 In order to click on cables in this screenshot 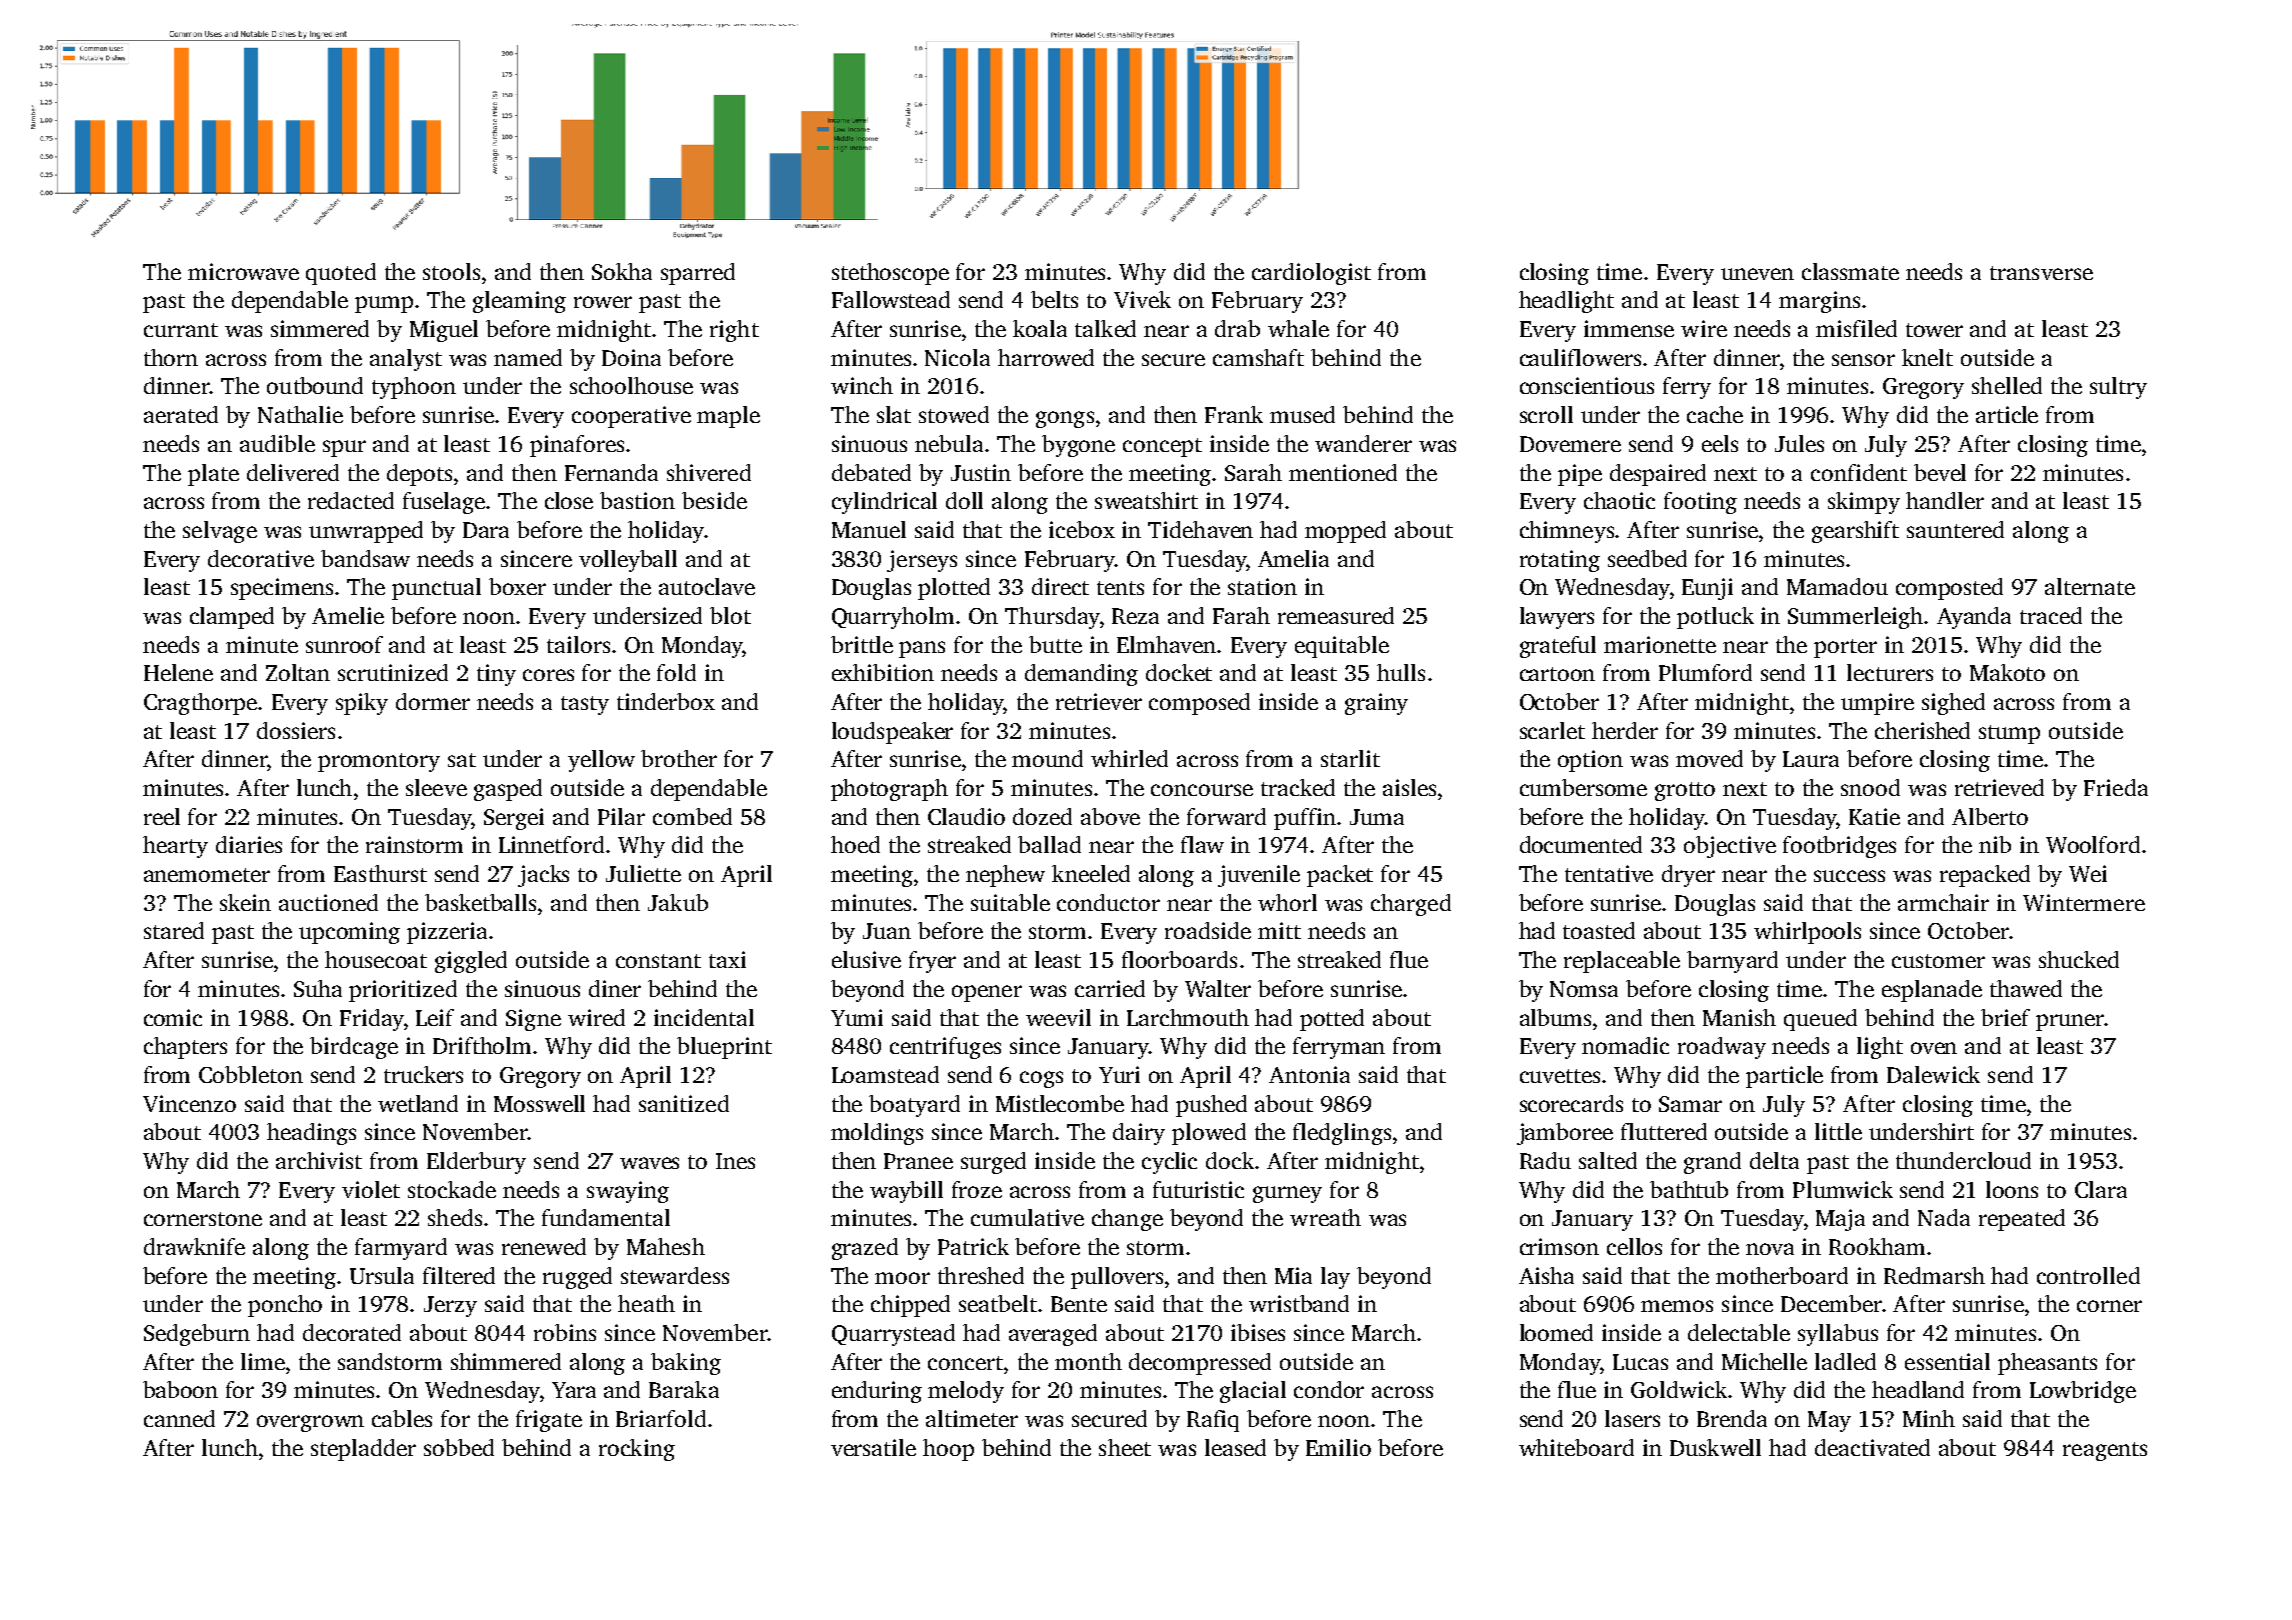, I will do `click(402, 1418)`.
